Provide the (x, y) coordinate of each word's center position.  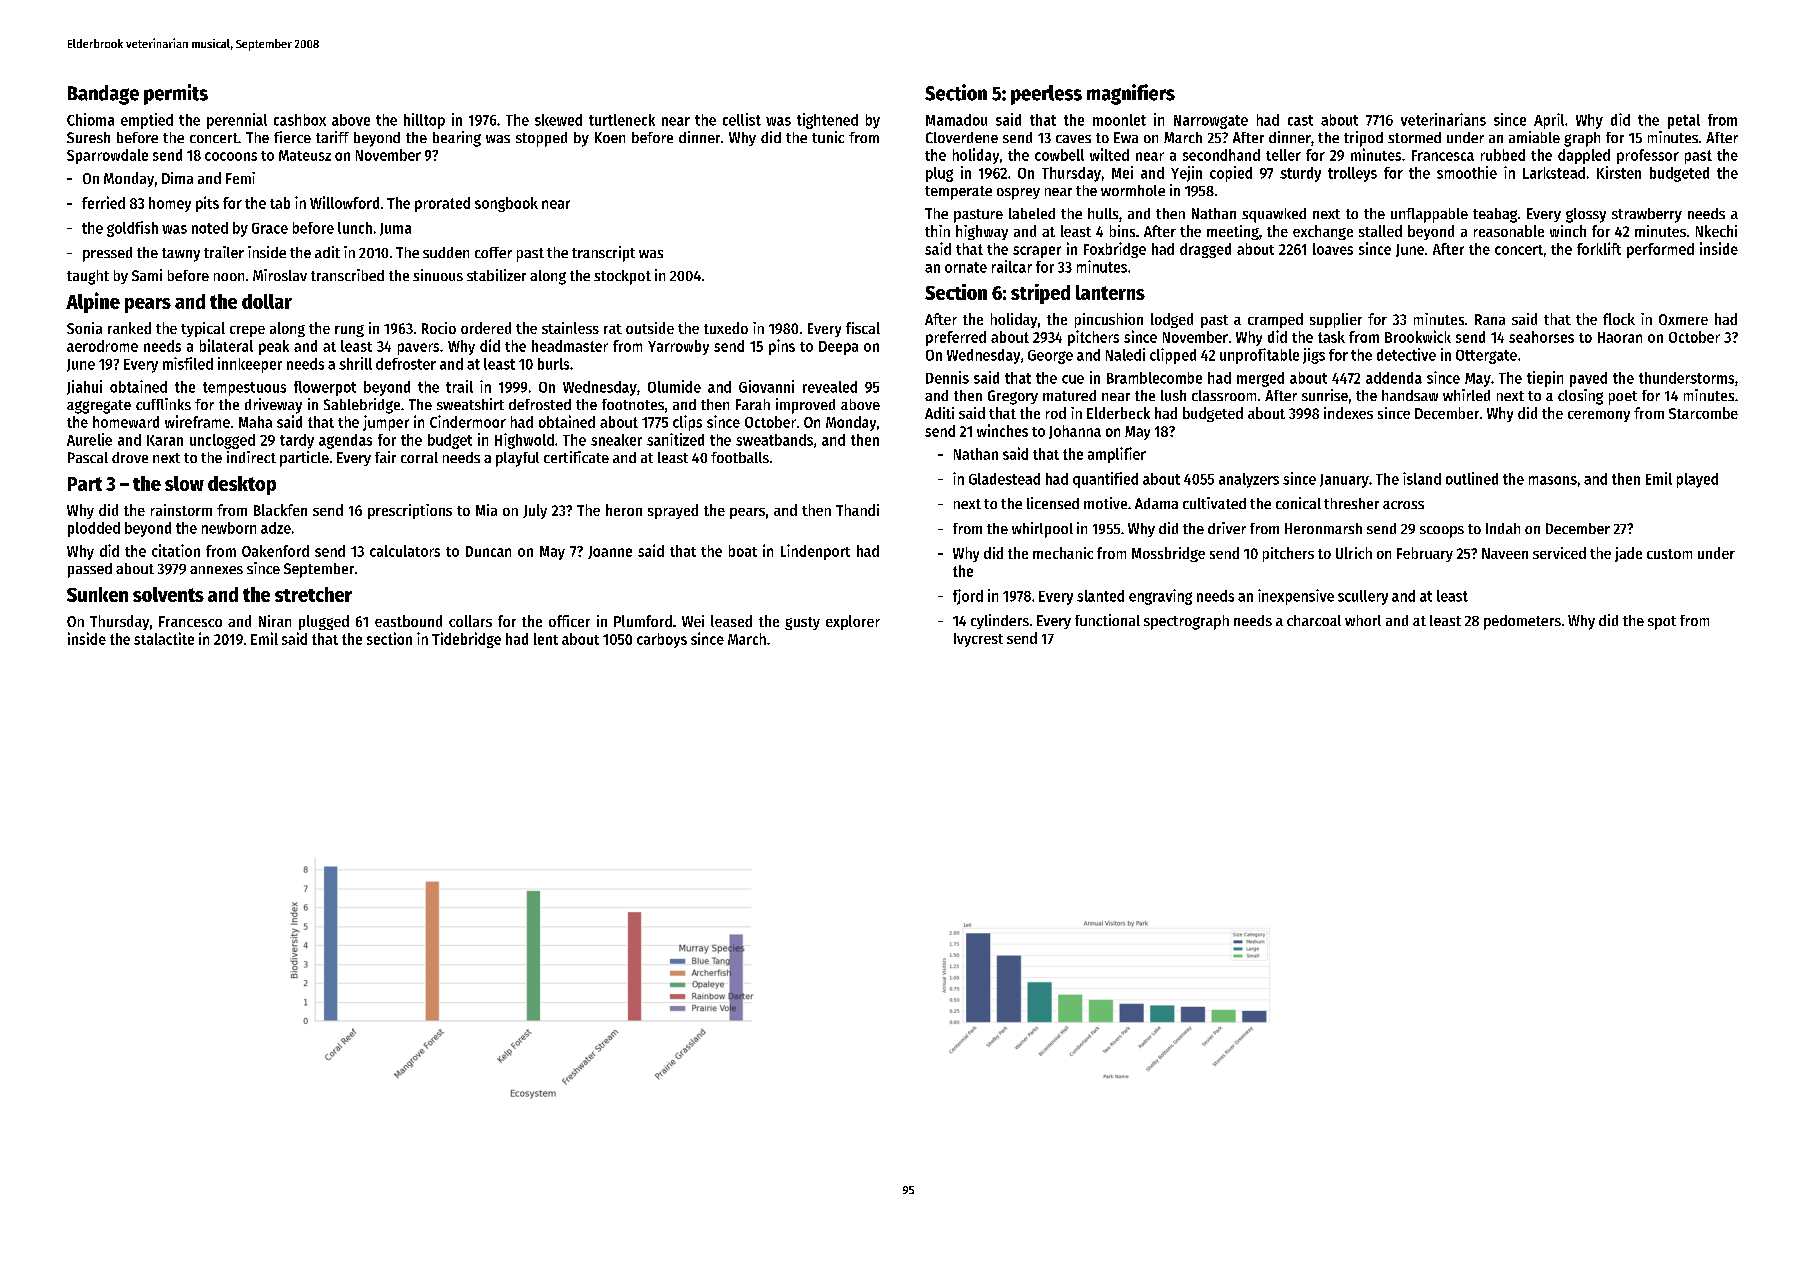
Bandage (103, 95)
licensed (1053, 503)
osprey (1018, 194)
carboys (662, 640)
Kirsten (1619, 172)
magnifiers (1131, 94)
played (1697, 480)
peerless (1046, 95)
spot (1662, 623)
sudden (446, 252)
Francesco (190, 621)
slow (184, 483)
